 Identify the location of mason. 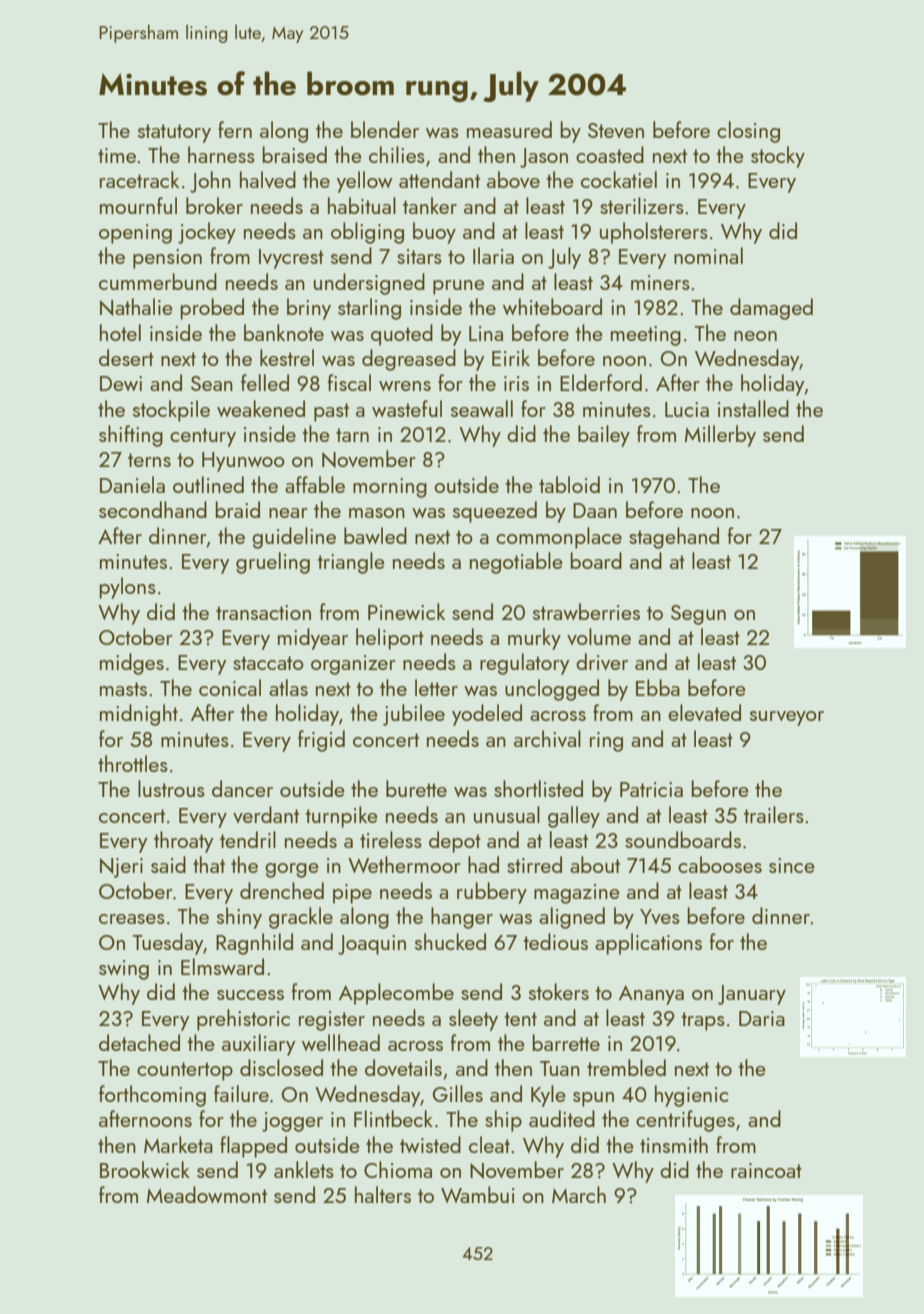
(377, 513).
